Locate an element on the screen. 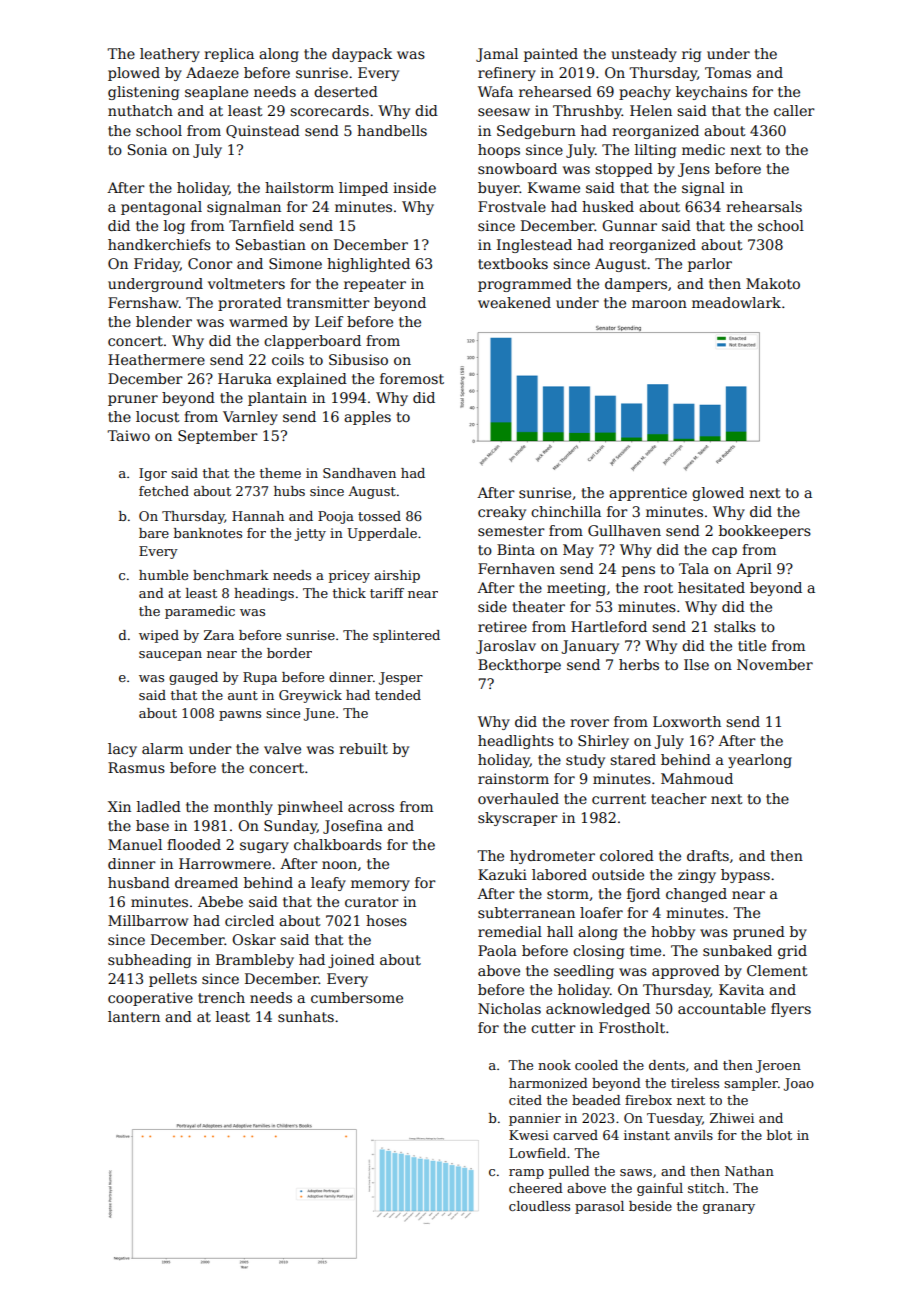 This screenshot has width=924, height=1308. unsteady is located at coordinates (644, 55).
